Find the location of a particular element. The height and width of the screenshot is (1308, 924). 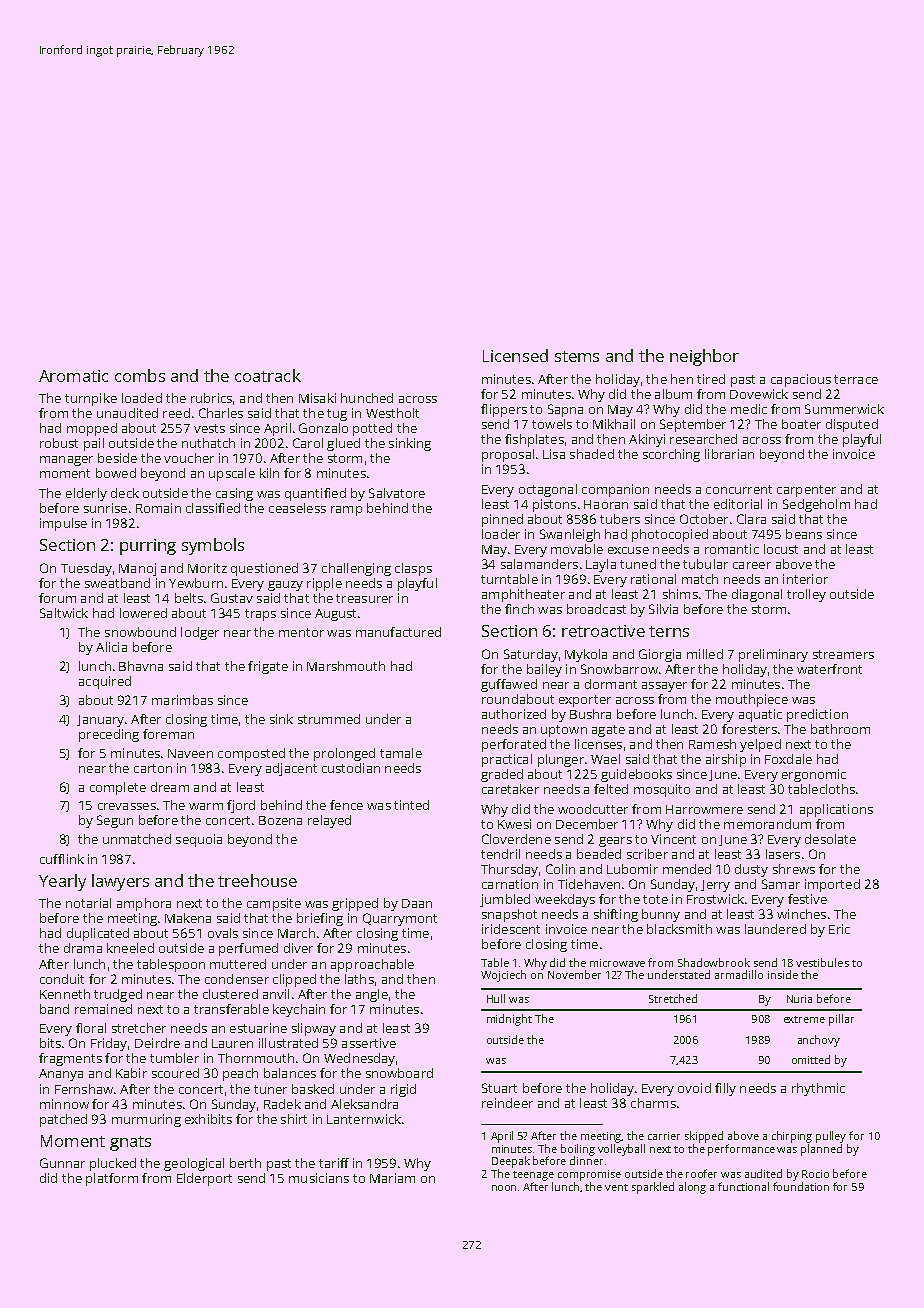

platform is located at coordinates (112, 1179).
